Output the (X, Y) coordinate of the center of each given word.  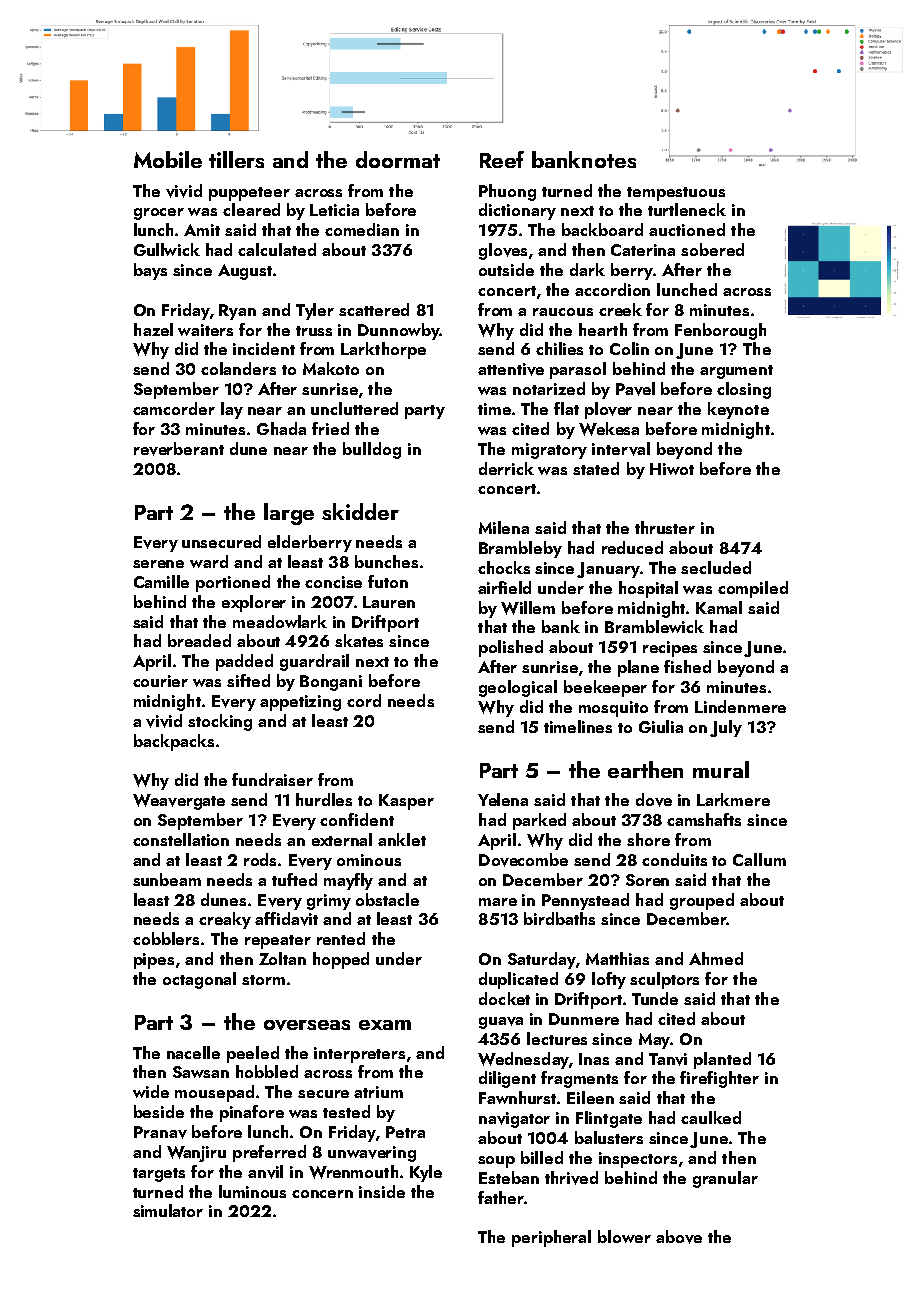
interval (621, 449)
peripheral (551, 1238)
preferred (269, 1153)
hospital (648, 589)
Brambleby (520, 549)
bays (150, 271)
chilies (559, 348)
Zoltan (282, 958)
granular (725, 1179)
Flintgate (609, 1119)
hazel (153, 329)
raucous (563, 312)
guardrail (314, 662)
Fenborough (720, 331)
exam (385, 1025)
